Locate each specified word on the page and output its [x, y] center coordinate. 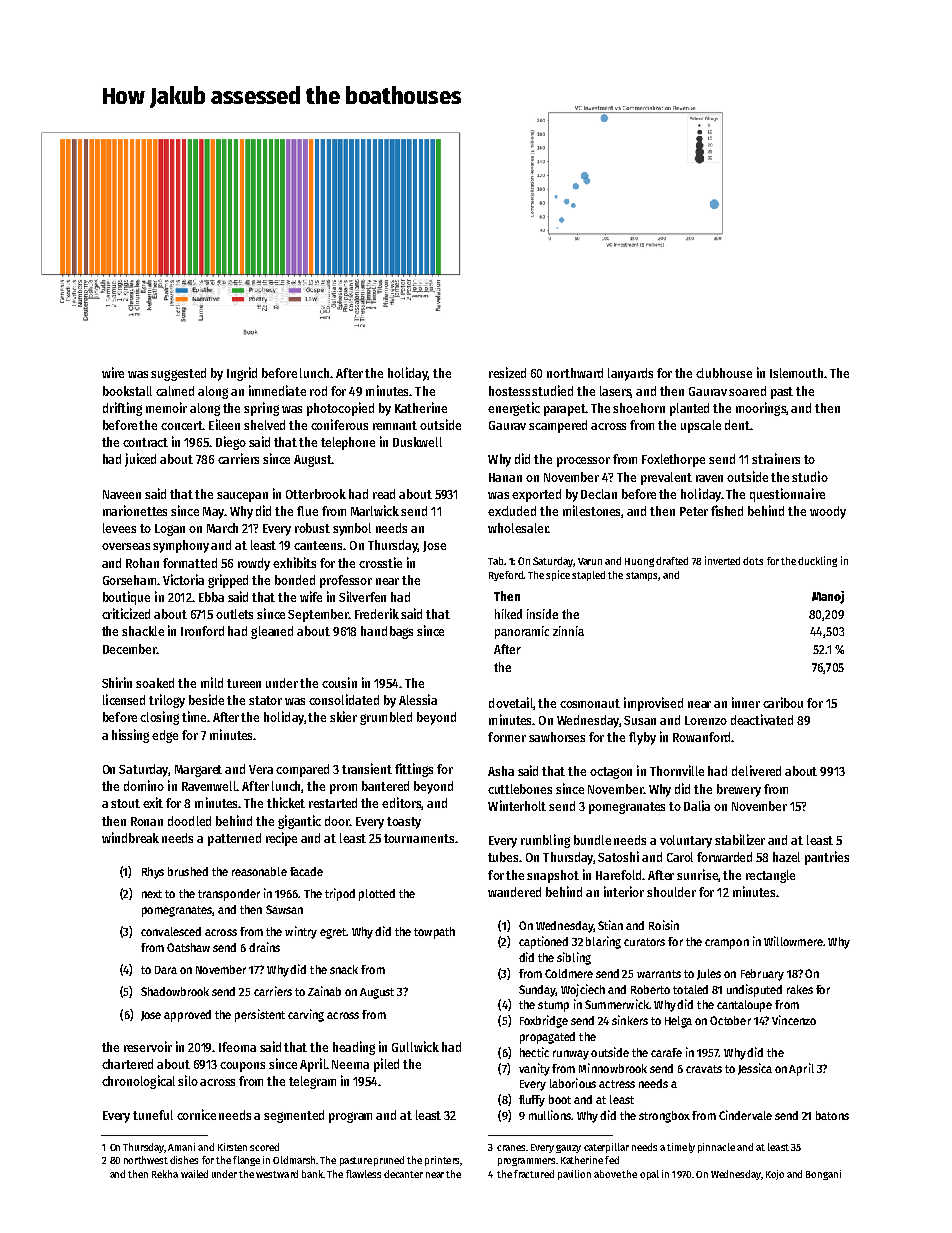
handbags [387, 632]
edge [165, 736]
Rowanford [701, 737]
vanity [534, 1069]
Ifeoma [237, 1047]
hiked [508, 614]
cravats [704, 1069]
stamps [642, 576]
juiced [140, 460]
